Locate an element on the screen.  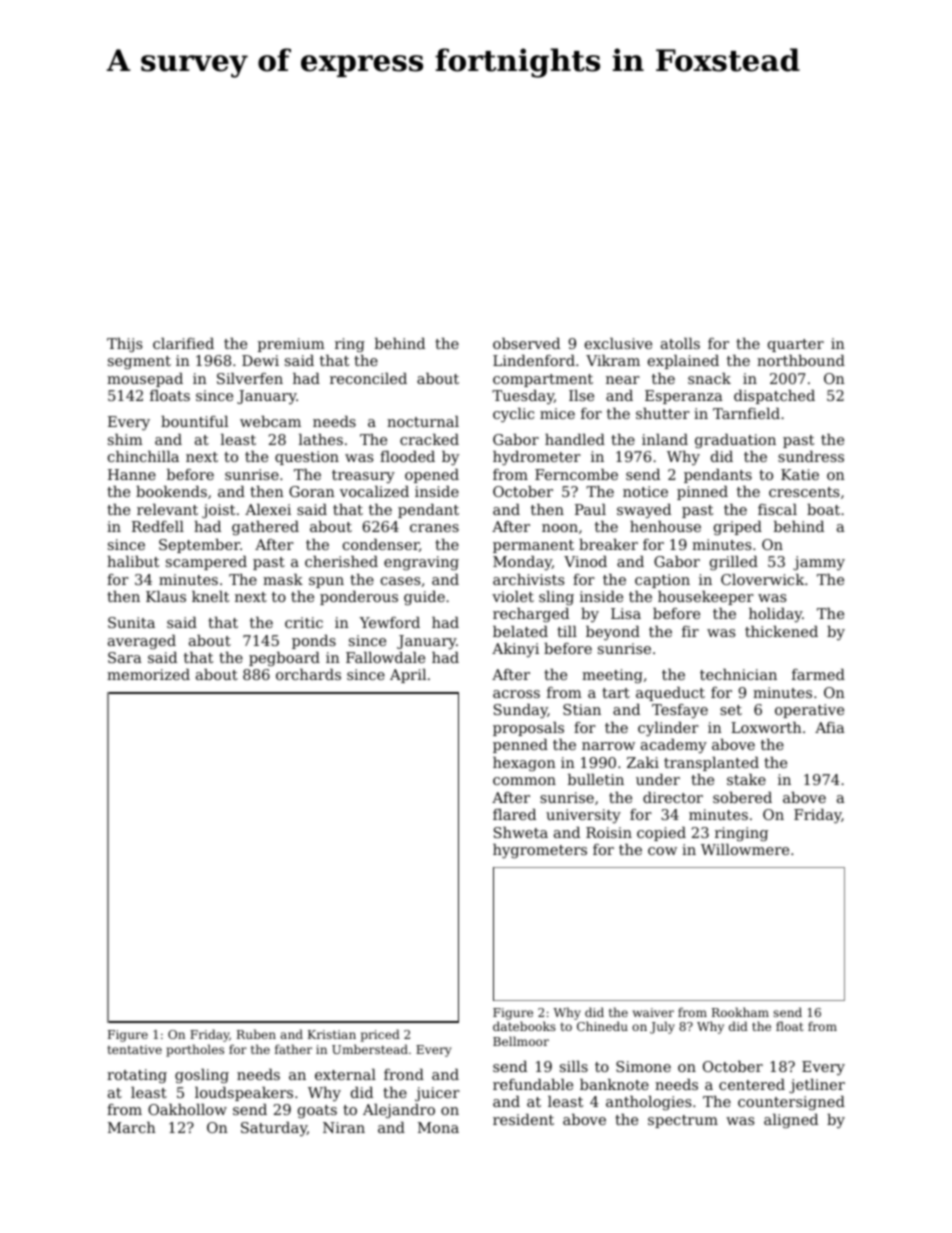
tentative is located at coordinates (135, 1049).
